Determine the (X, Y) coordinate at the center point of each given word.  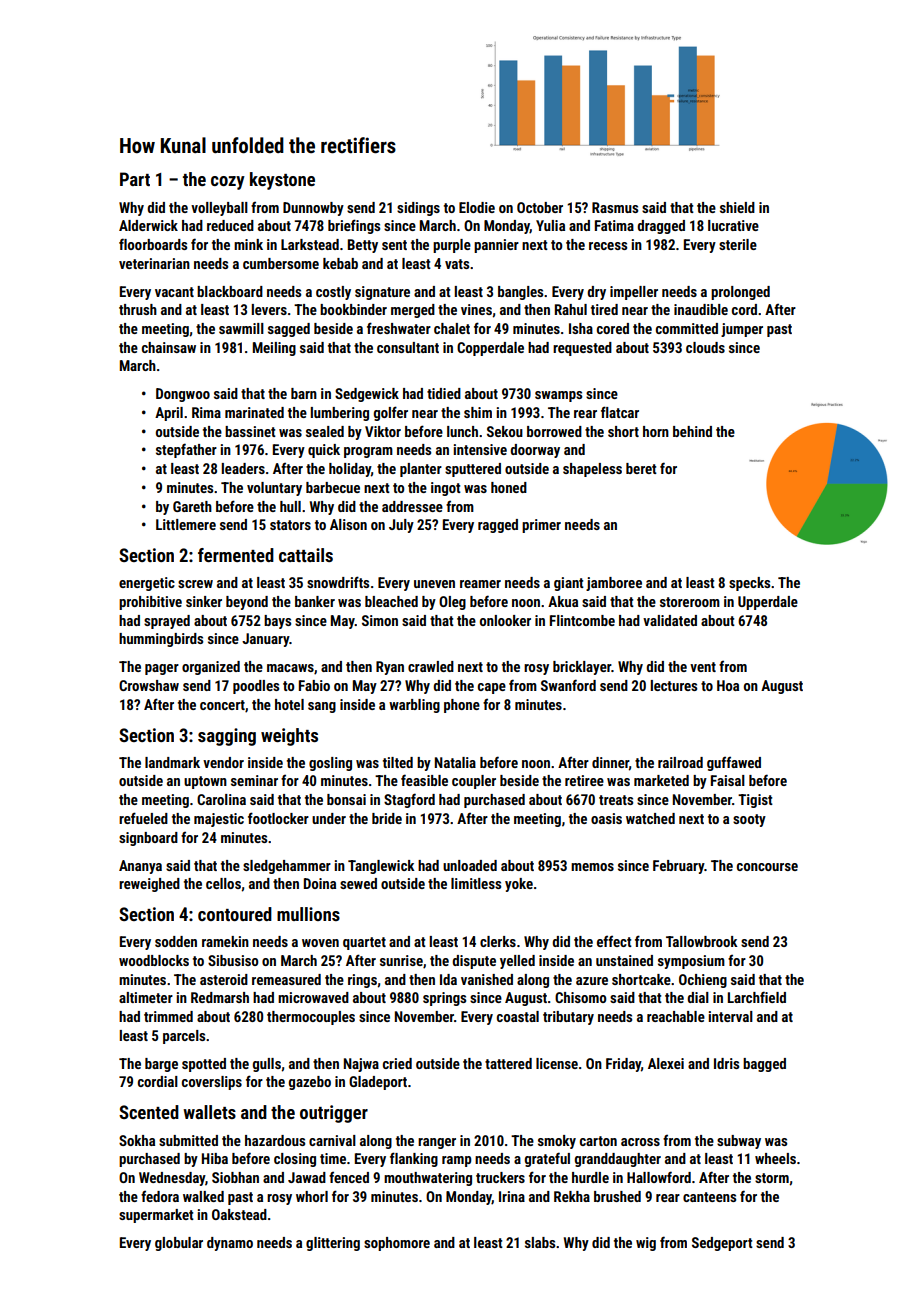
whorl (312, 1196)
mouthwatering (428, 1179)
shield (737, 207)
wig (646, 1244)
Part (135, 179)
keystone (282, 181)
